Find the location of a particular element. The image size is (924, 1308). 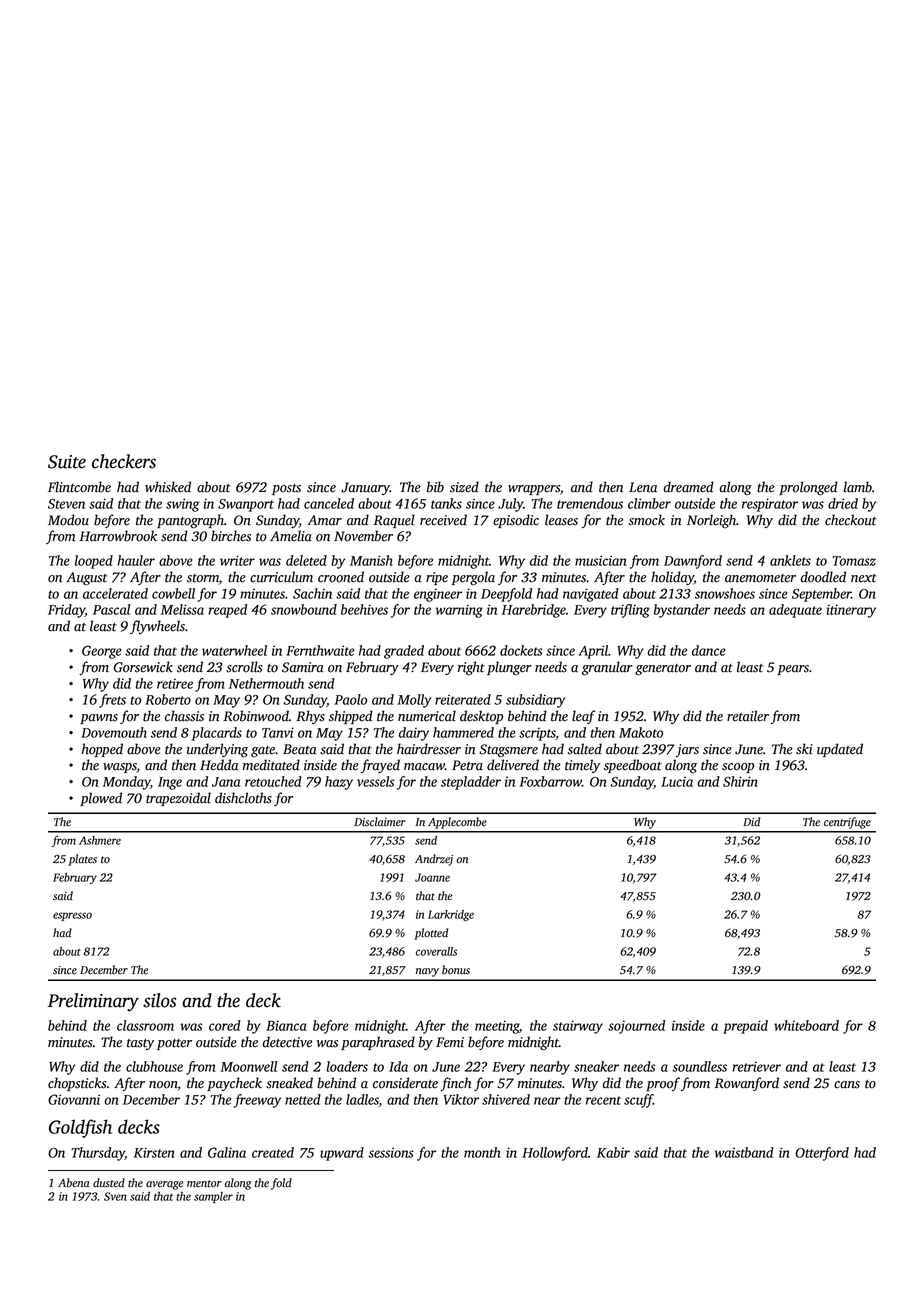

hammered is located at coordinates (463, 732).
